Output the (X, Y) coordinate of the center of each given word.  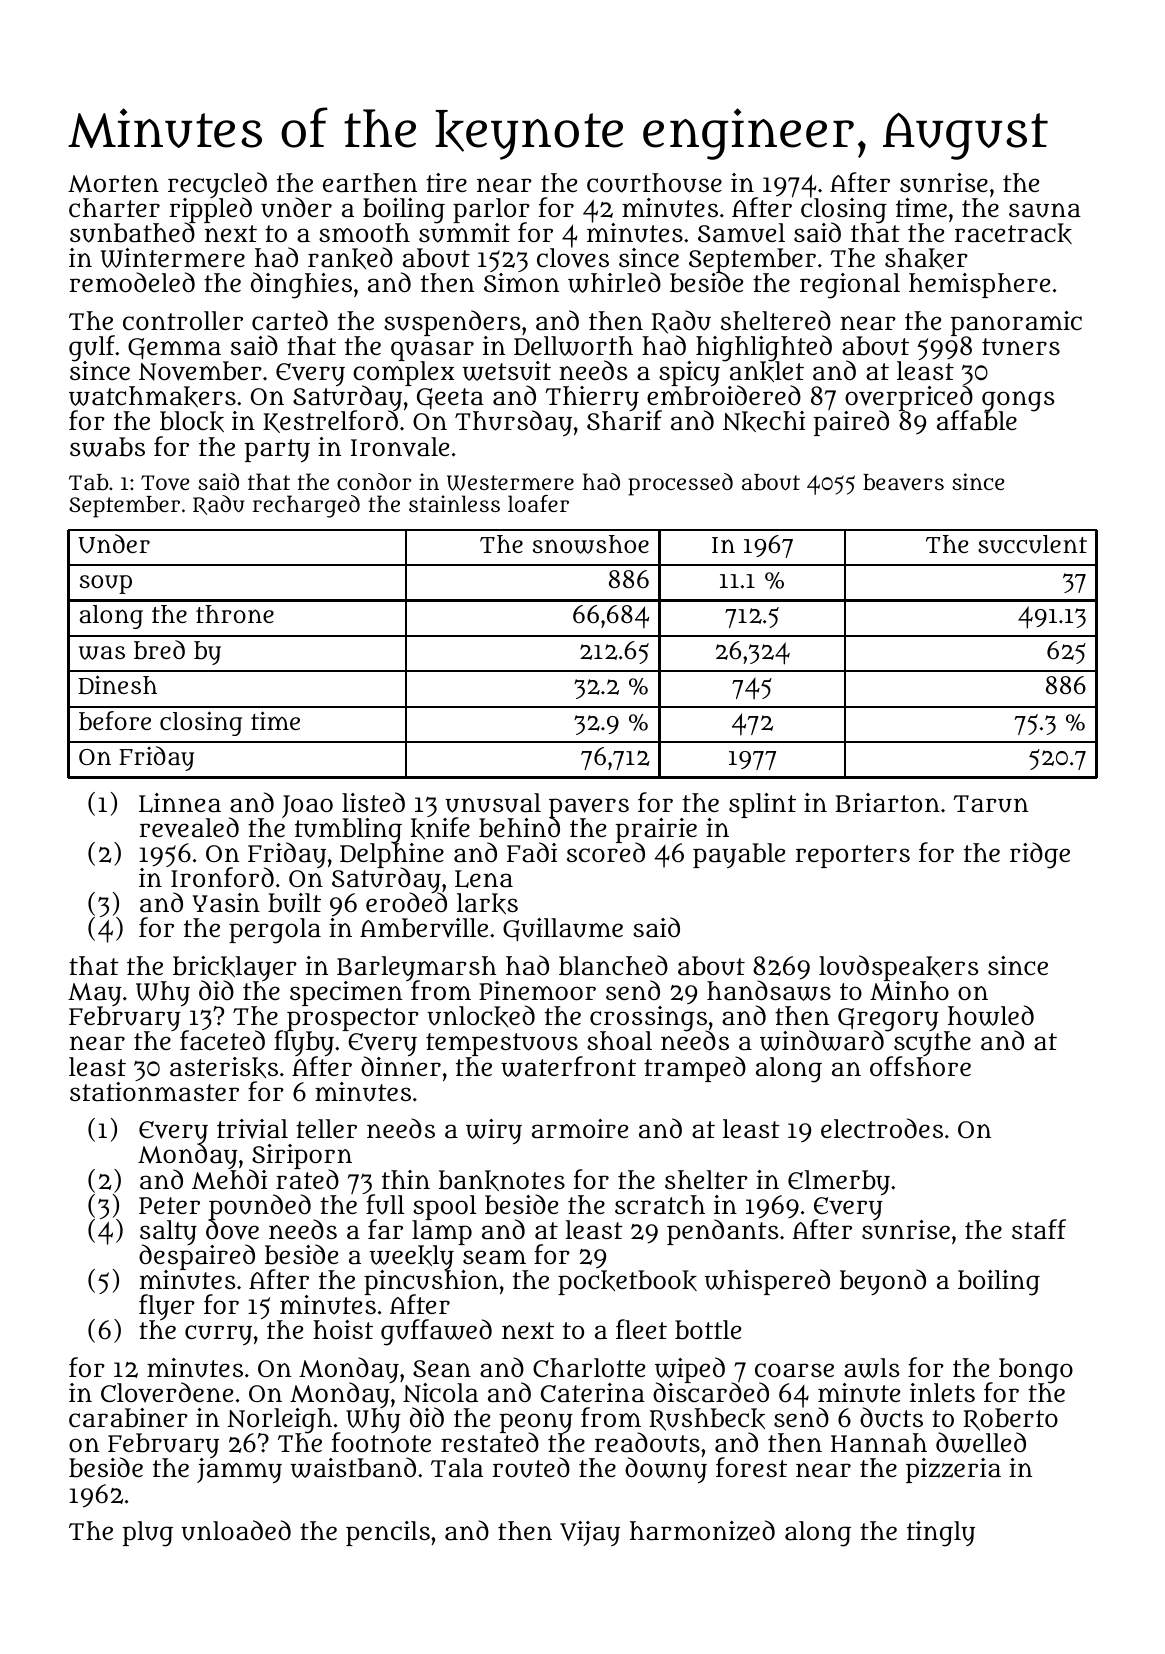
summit (464, 233)
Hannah (879, 1443)
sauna (1045, 210)
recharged (306, 506)
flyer (167, 1307)
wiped (690, 1370)
